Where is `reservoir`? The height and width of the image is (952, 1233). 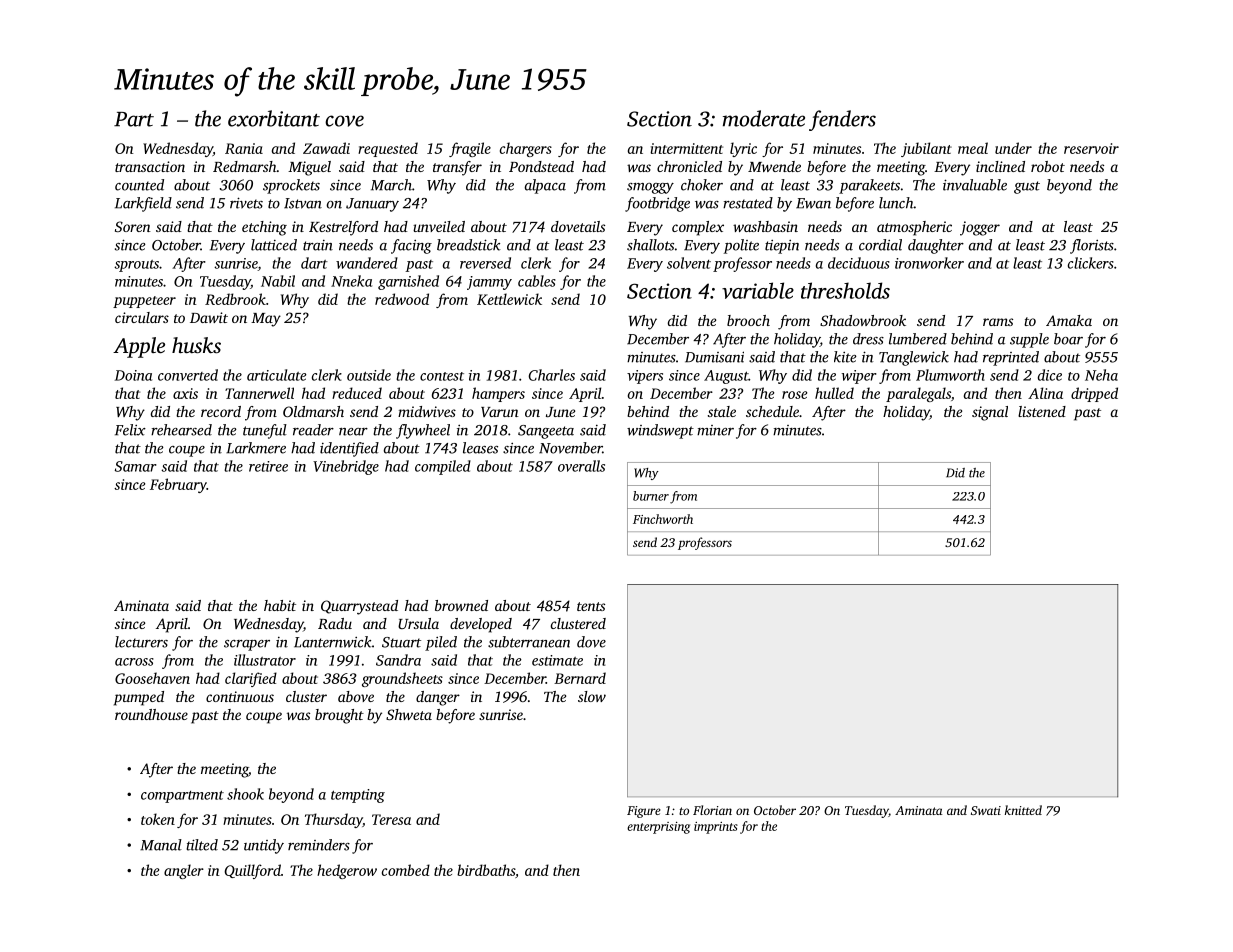 reservoir is located at coordinates (1091, 148).
